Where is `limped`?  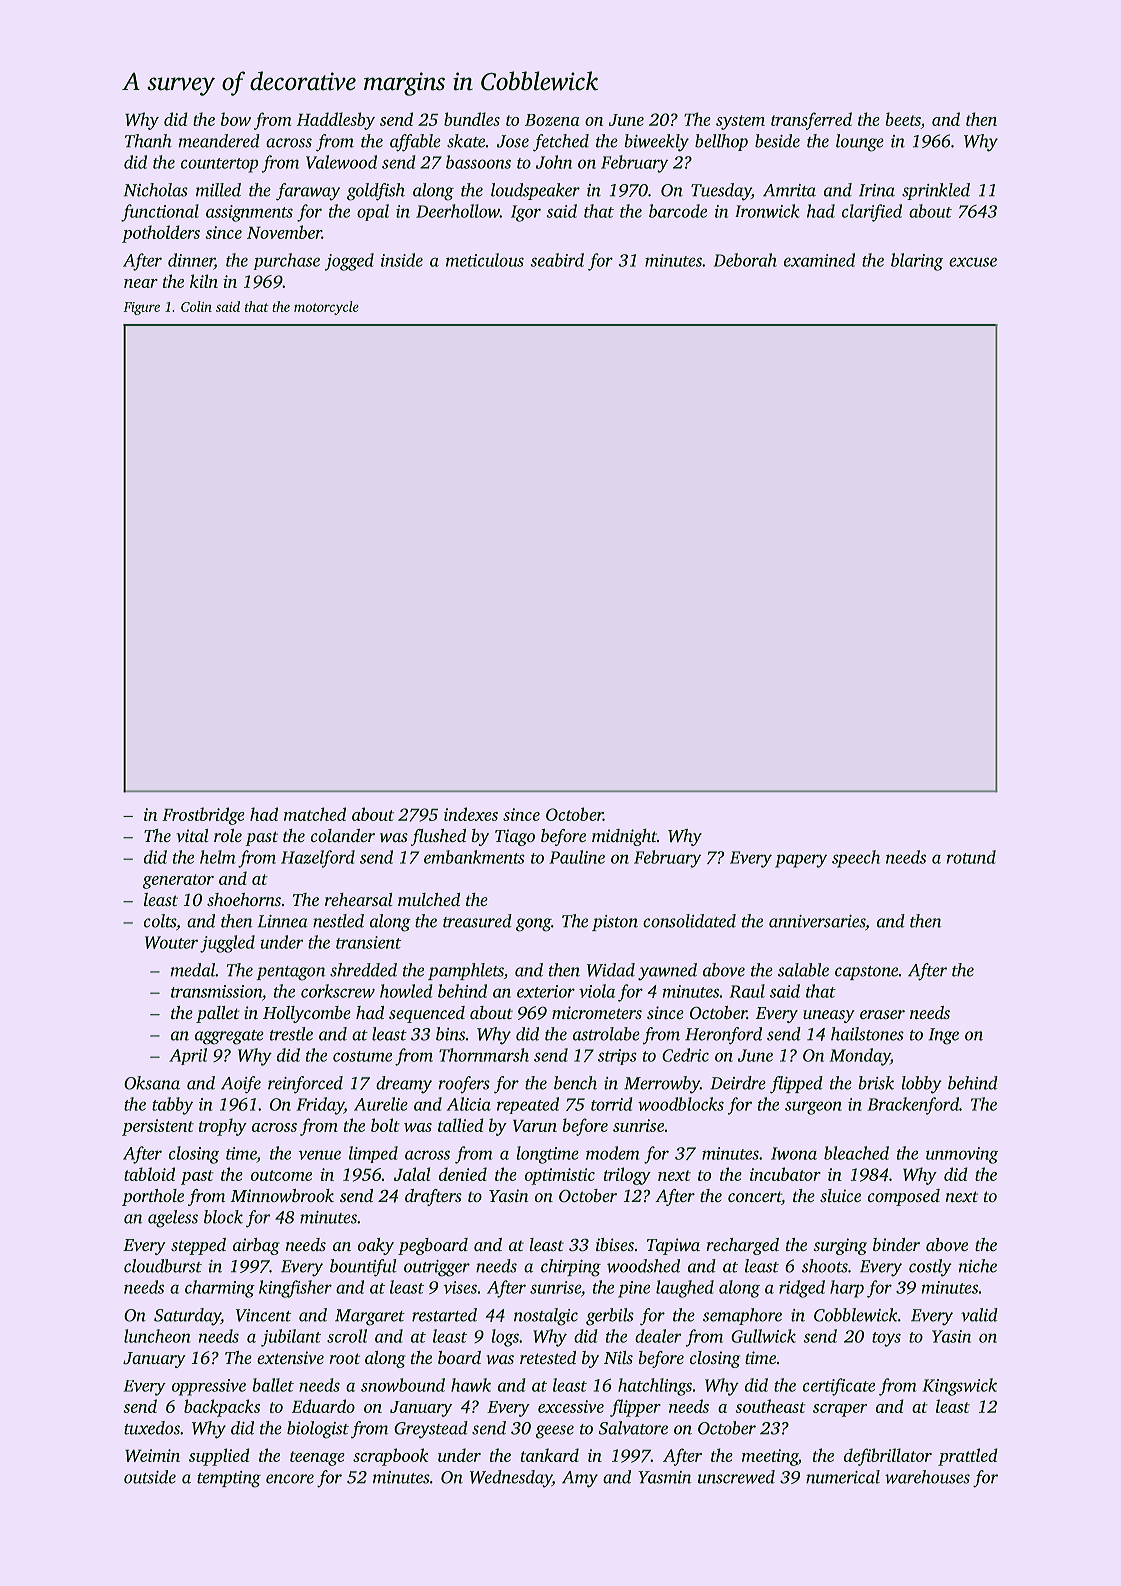
limped is located at coordinates (373, 1154).
